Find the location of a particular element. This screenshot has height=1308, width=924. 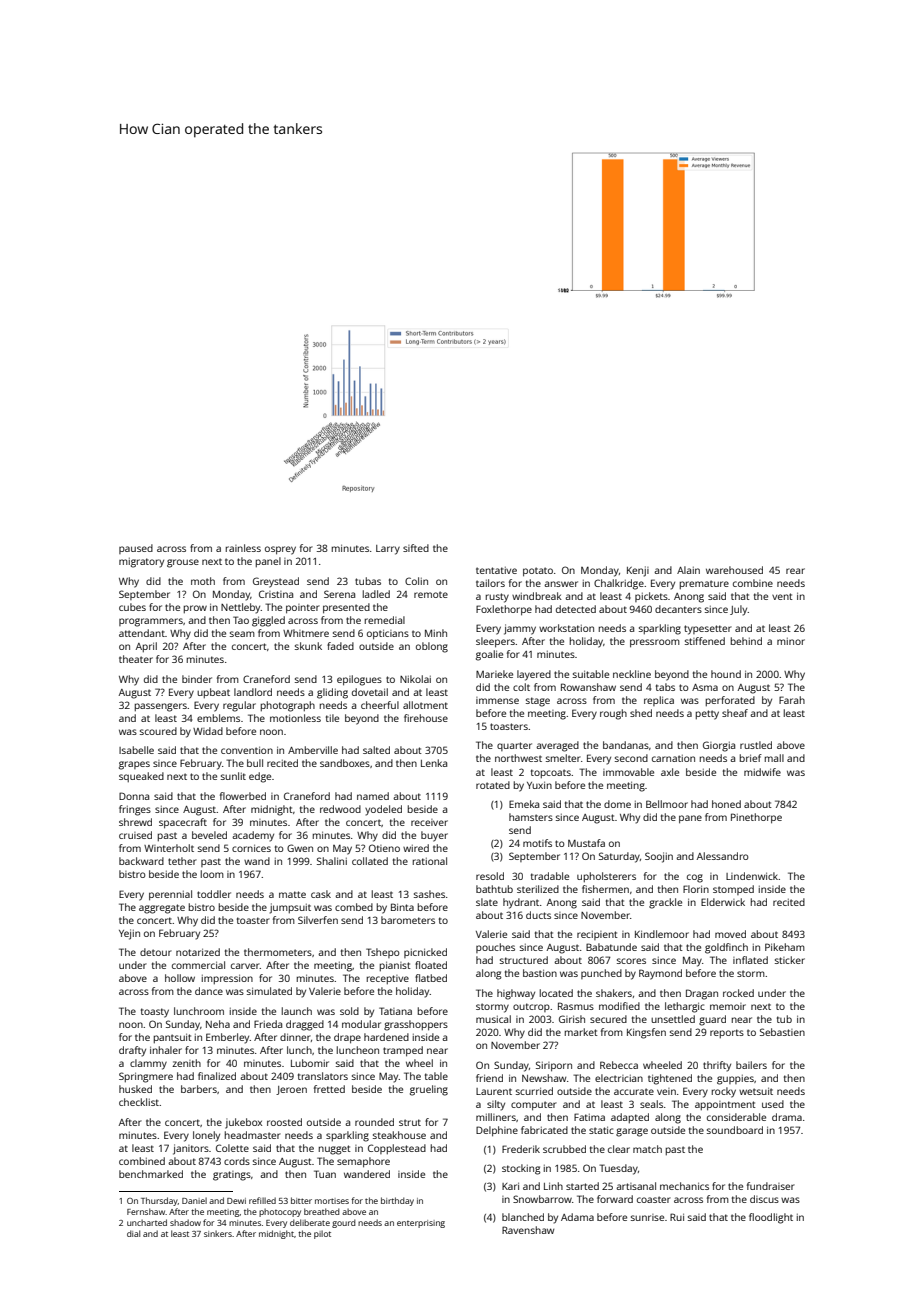

remote is located at coordinates (431, 594).
